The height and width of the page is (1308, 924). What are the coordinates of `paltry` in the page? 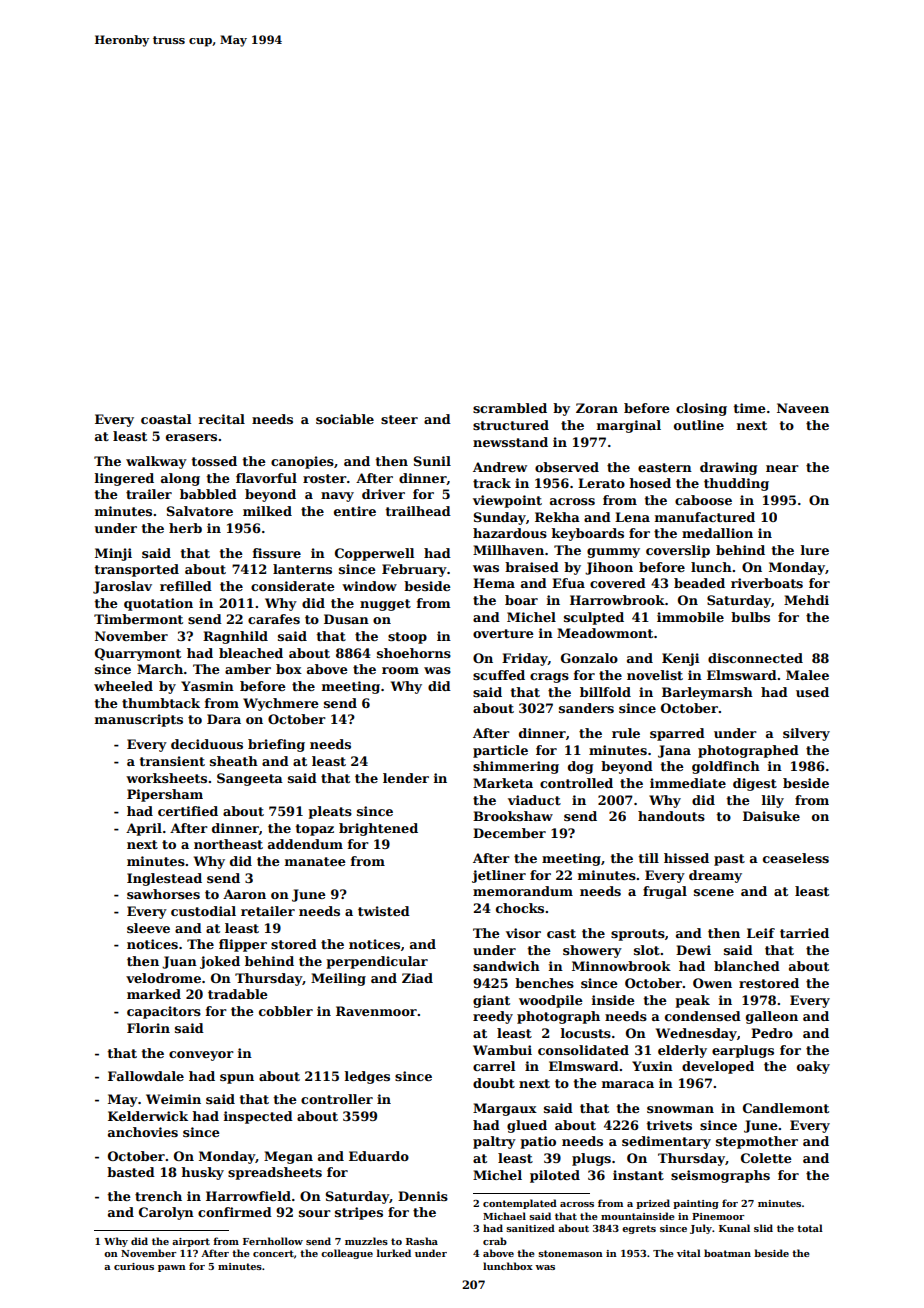 It's located at (494, 1142).
